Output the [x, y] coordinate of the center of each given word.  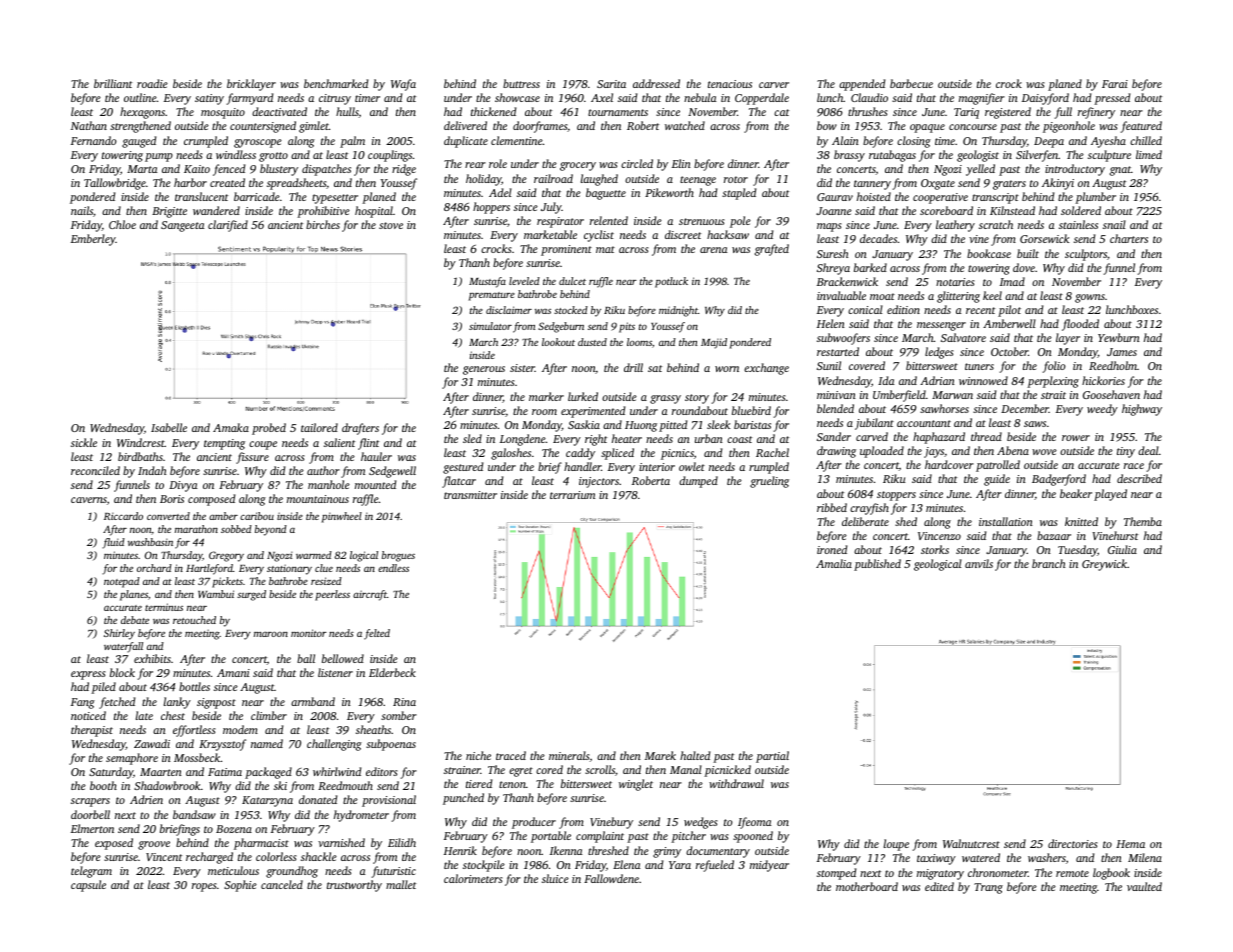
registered [1008, 113]
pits [627, 327]
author [323, 470]
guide [997, 480]
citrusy [335, 99]
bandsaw [194, 814]
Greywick [1104, 565]
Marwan [952, 395]
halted [695, 755]
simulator [490, 326]
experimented [593, 412]
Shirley [119, 634]
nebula [700, 97]
